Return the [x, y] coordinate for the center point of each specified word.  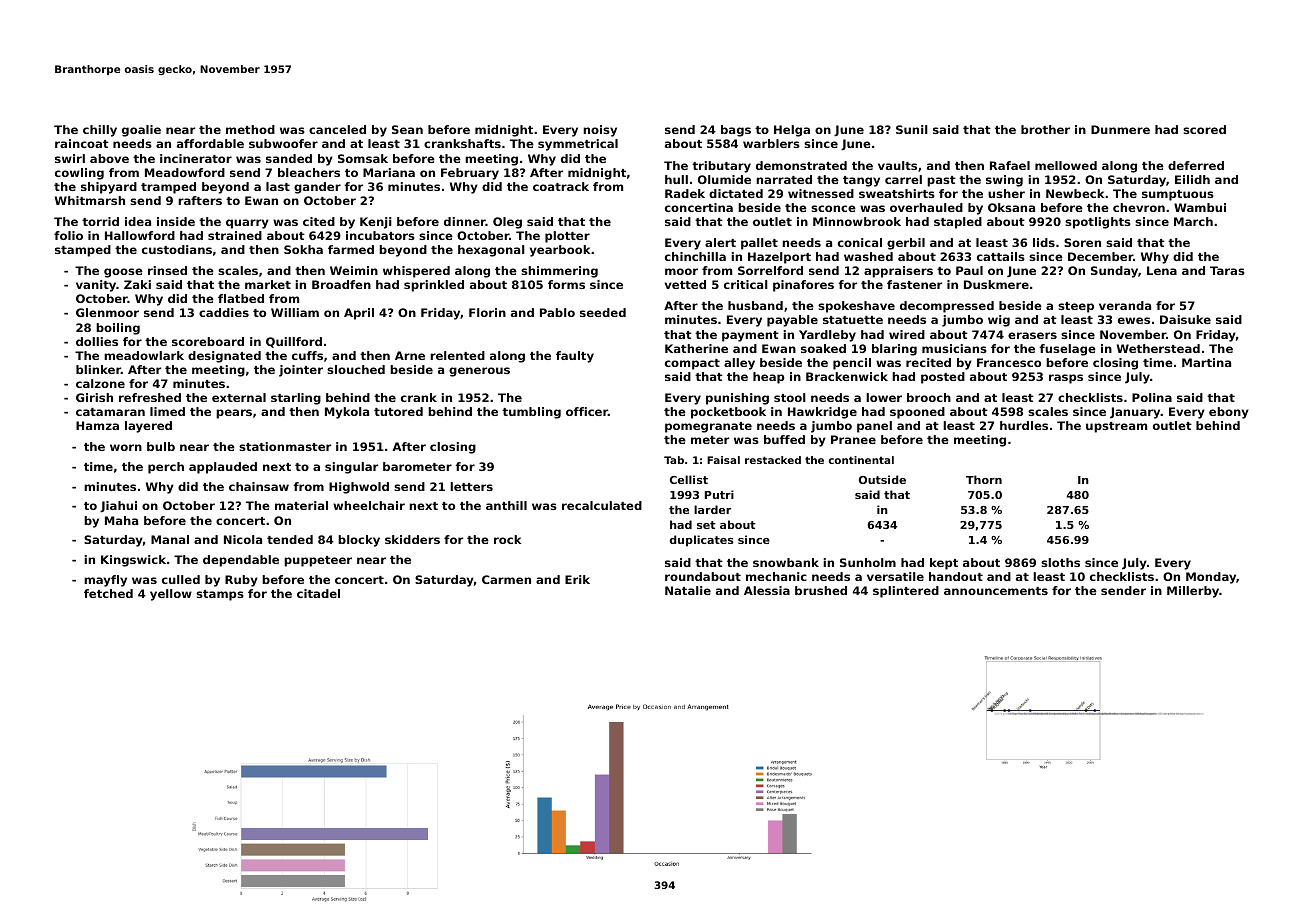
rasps [1066, 379]
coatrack [561, 186]
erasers [1032, 335]
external [239, 397]
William [295, 312]
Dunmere [1120, 129]
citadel [318, 593]
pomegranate [708, 427]
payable [792, 321]
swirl [70, 158]
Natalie [688, 590]
